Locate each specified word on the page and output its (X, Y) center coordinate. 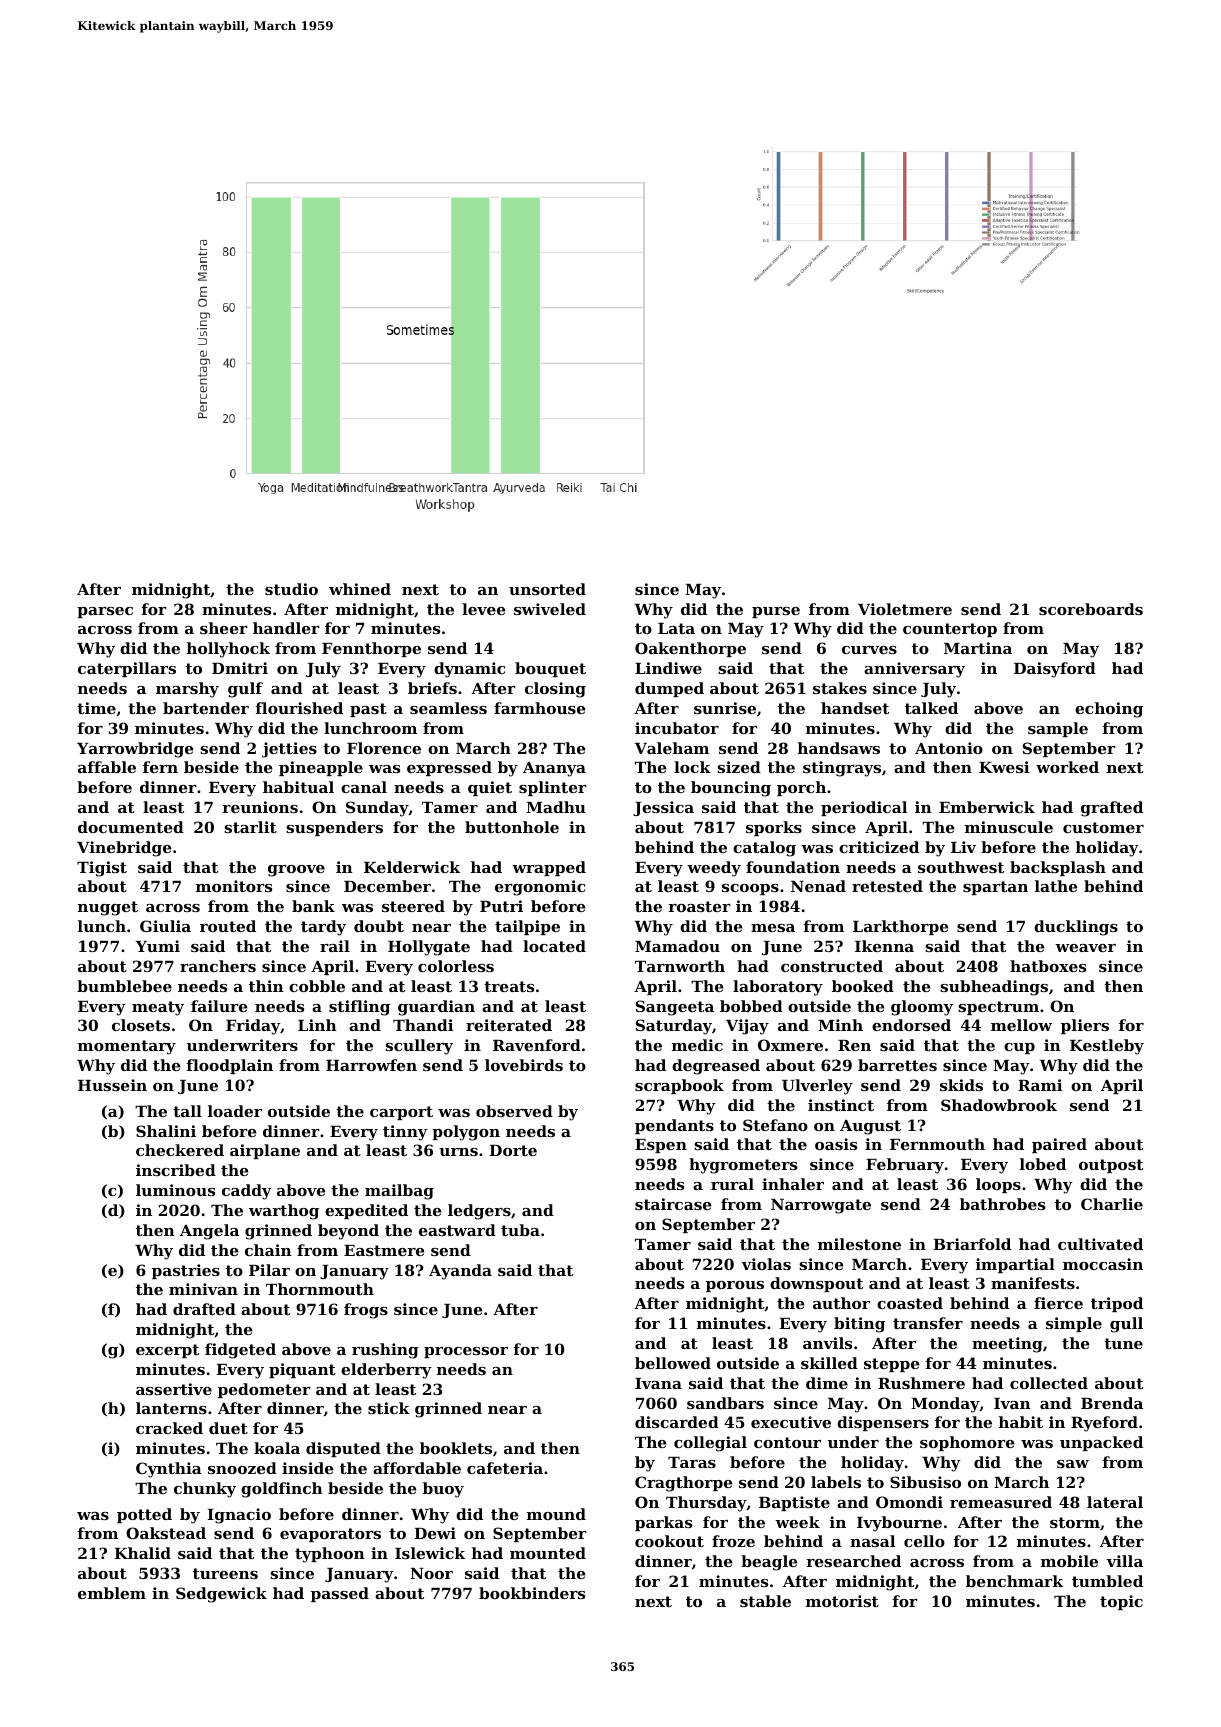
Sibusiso (925, 1482)
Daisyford (1055, 670)
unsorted (547, 589)
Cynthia (169, 1470)
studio (291, 589)
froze (733, 1541)
